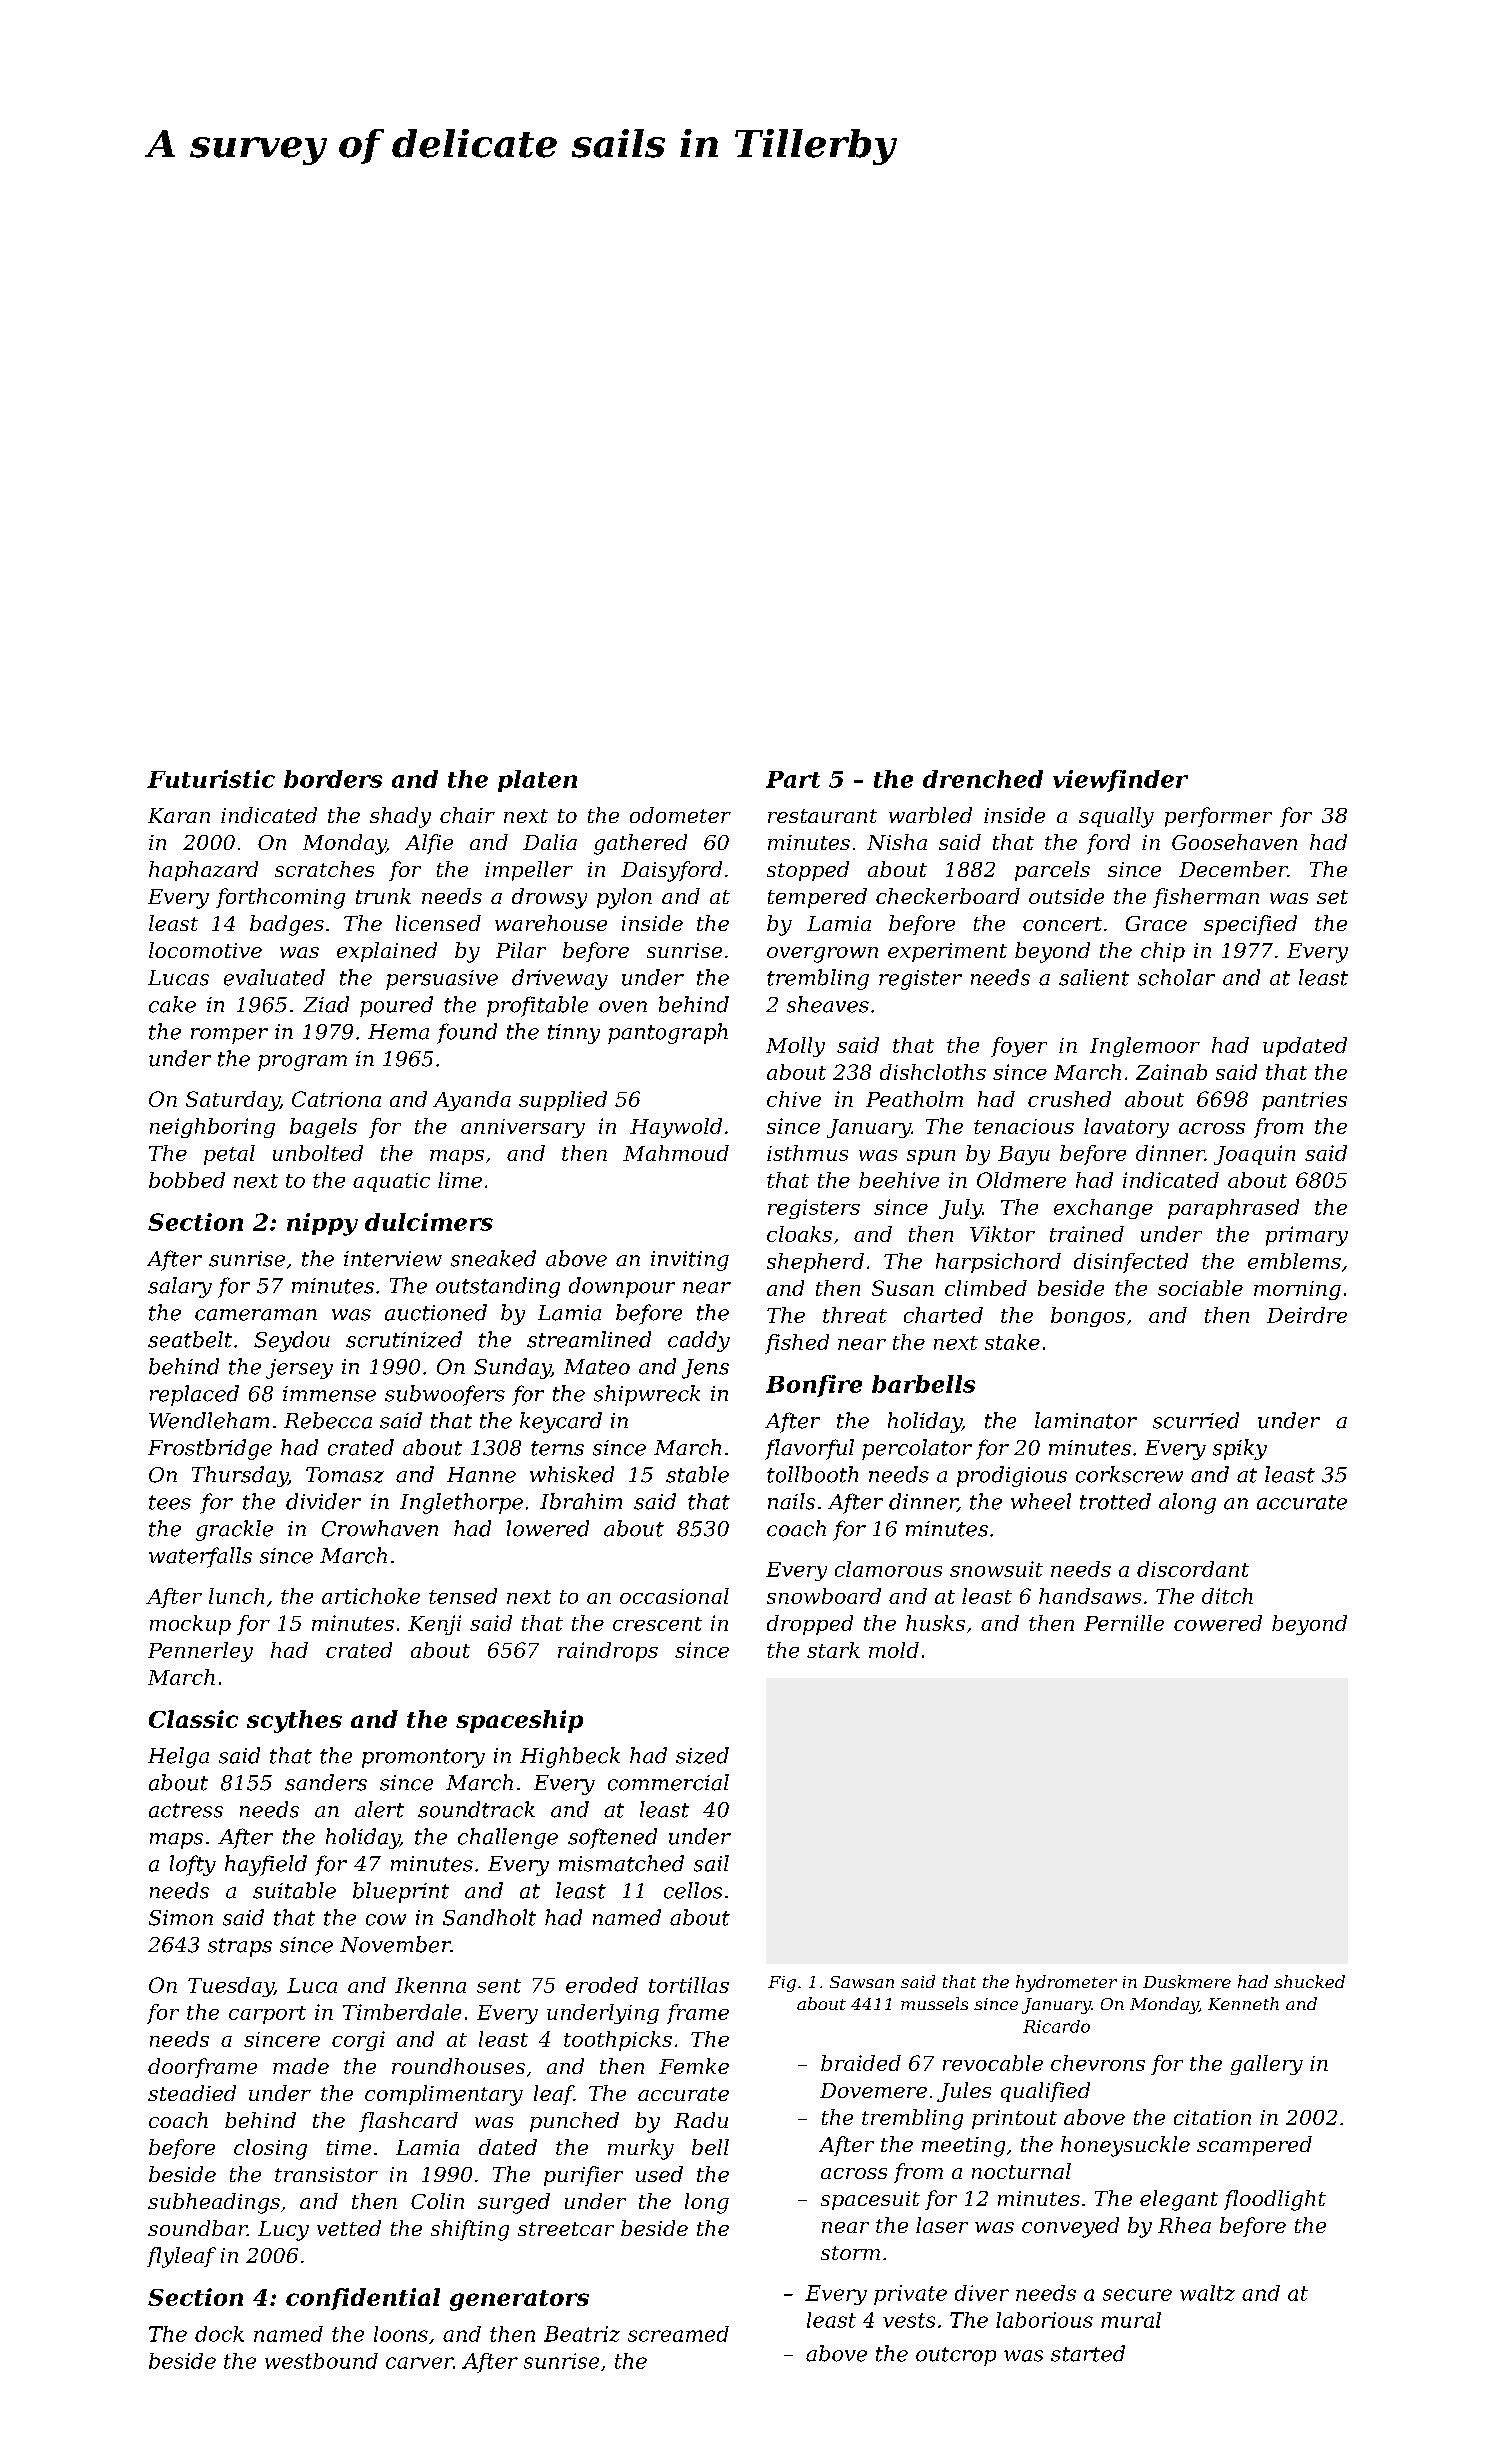 This document has height=2464, width=1496. What do you see at coordinates (333, 779) in the document?
I see `borders` at bounding box center [333, 779].
